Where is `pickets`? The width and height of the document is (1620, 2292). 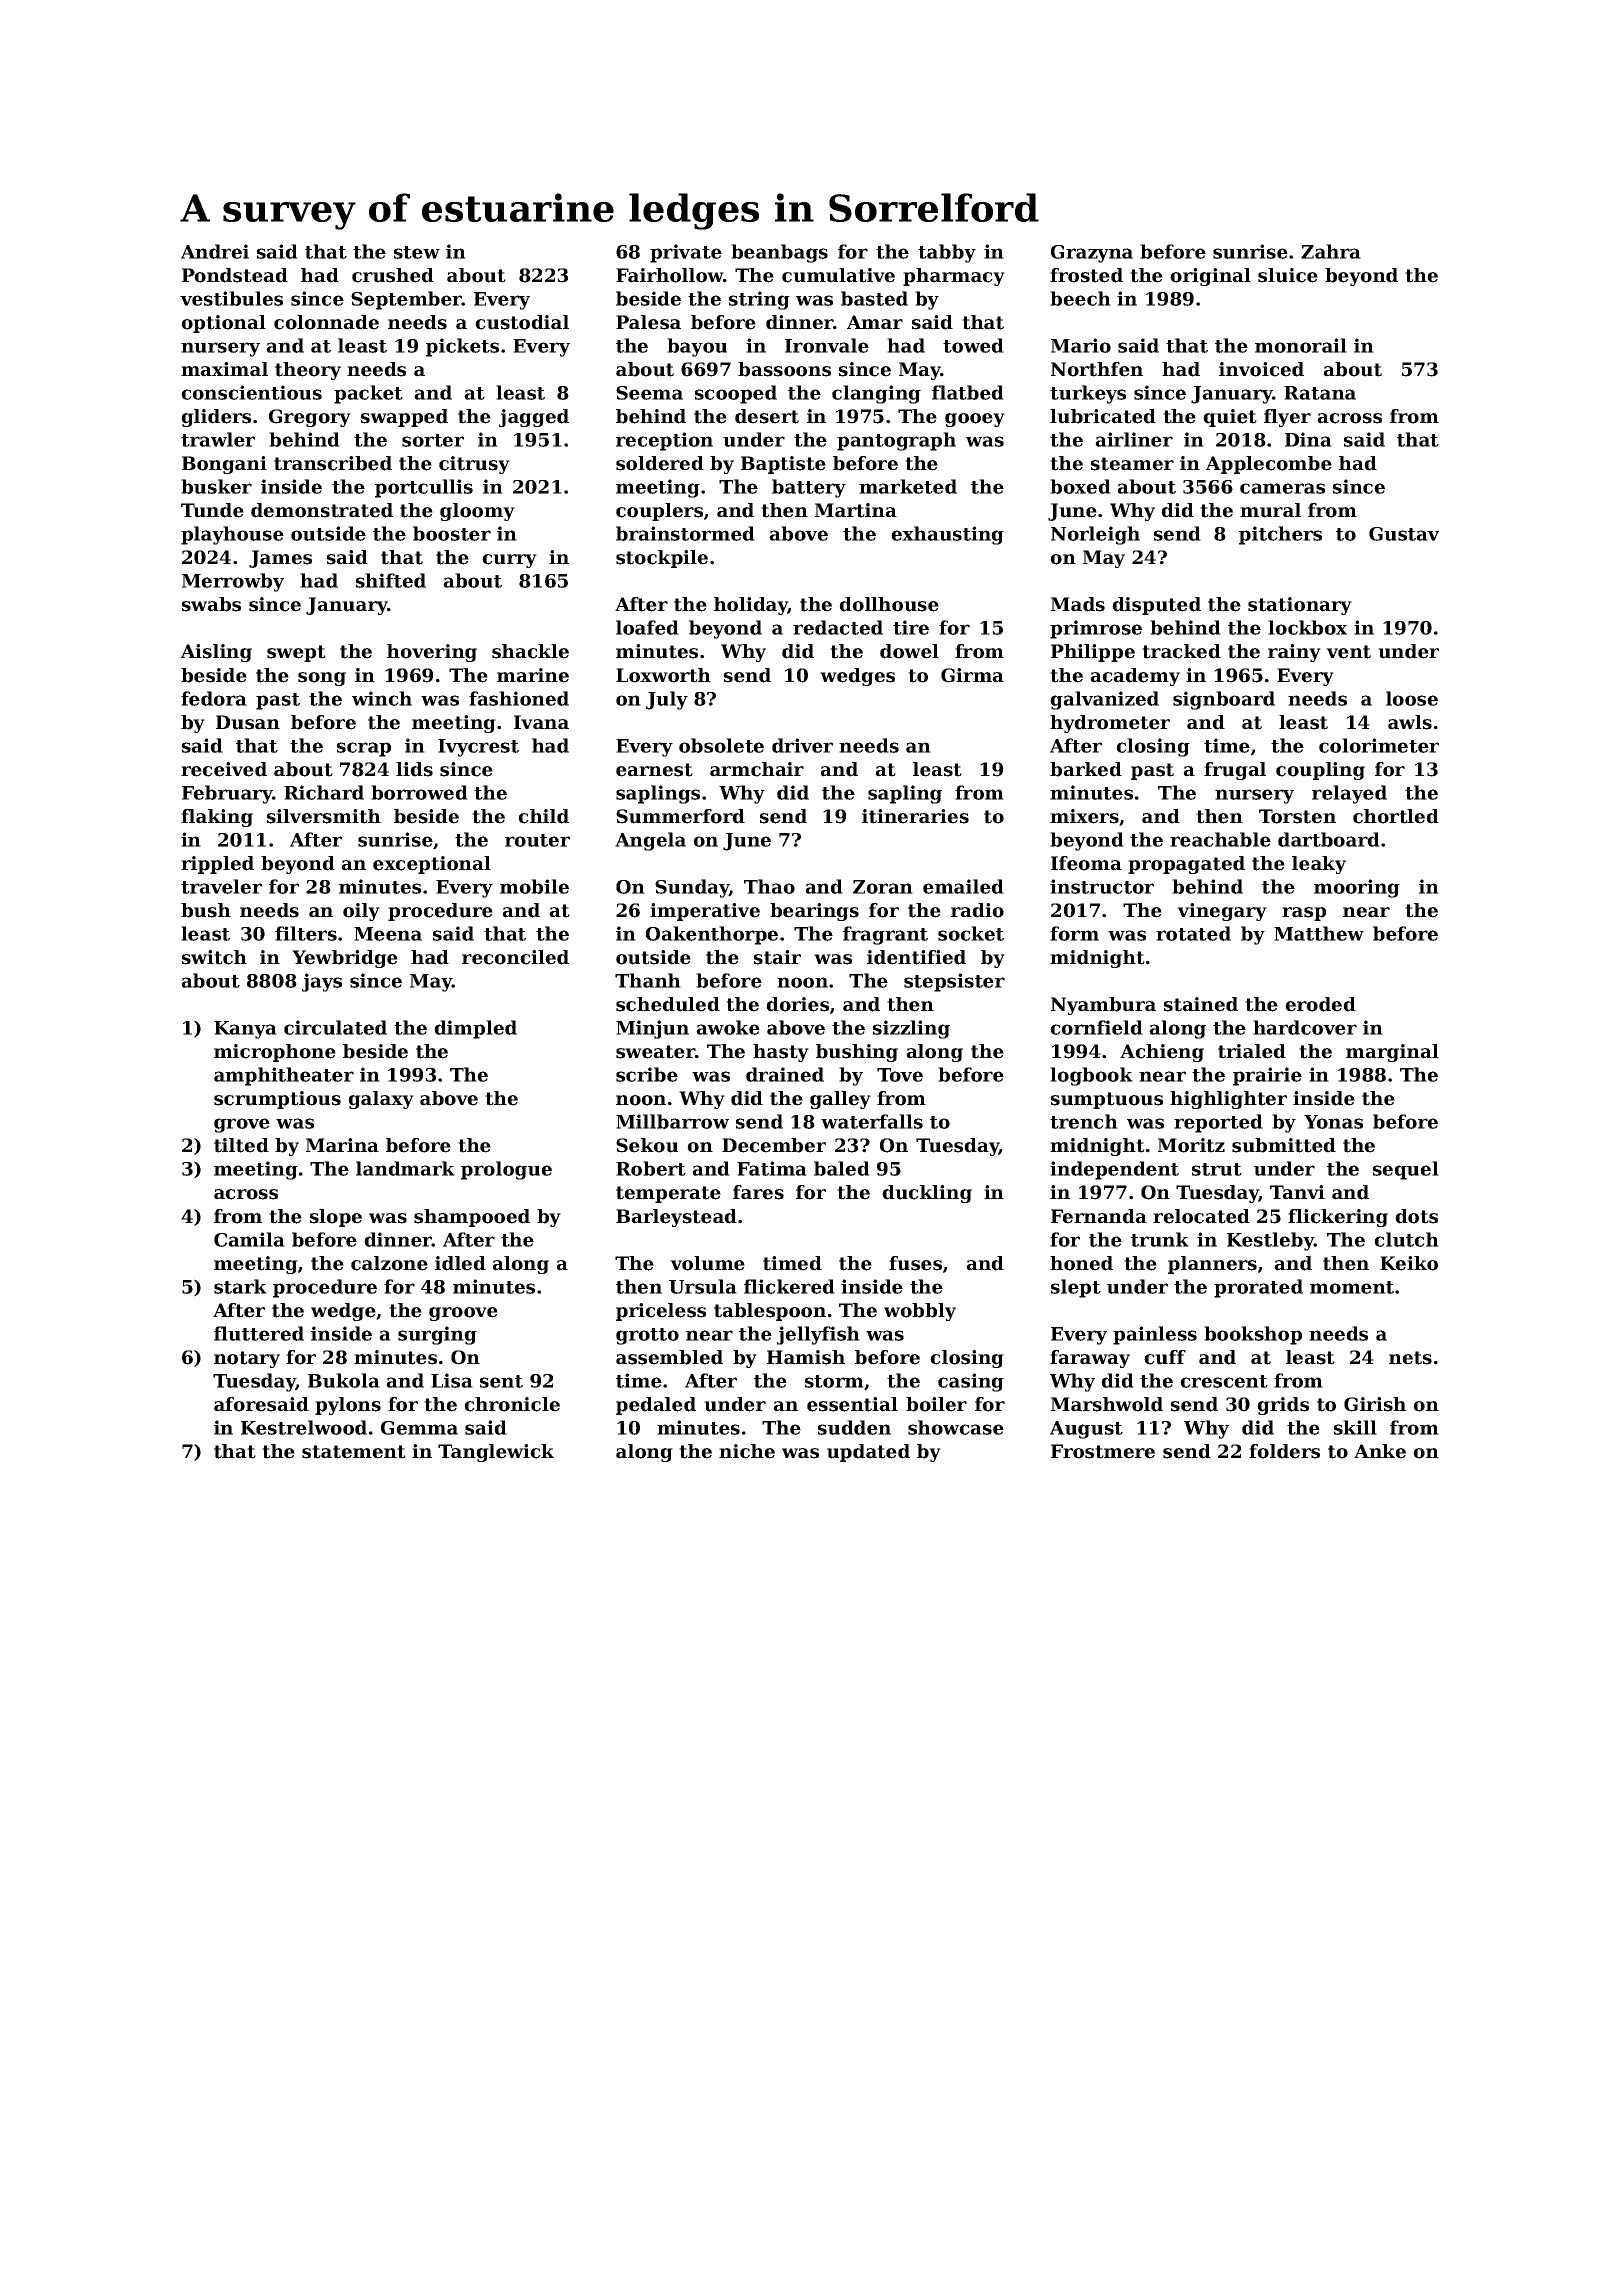 pickets is located at coordinates (462, 347).
